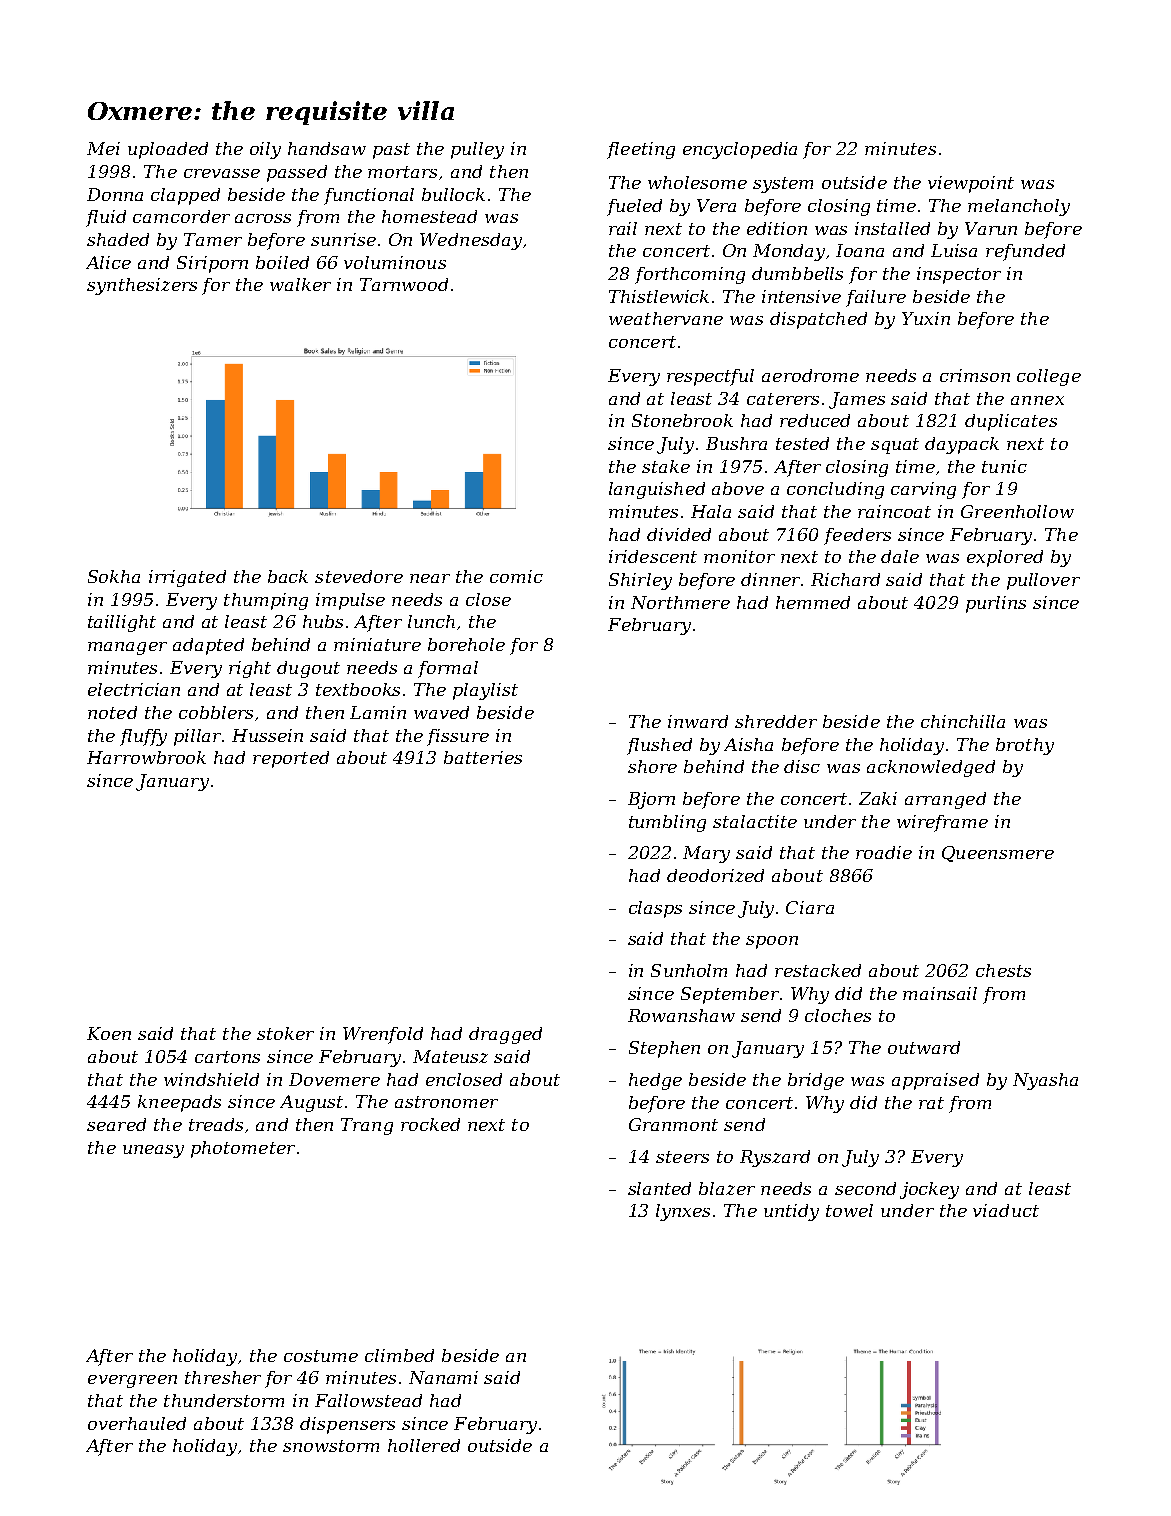  What do you see at coordinates (142, 286) in the image?
I see `synthesizers` at bounding box center [142, 286].
